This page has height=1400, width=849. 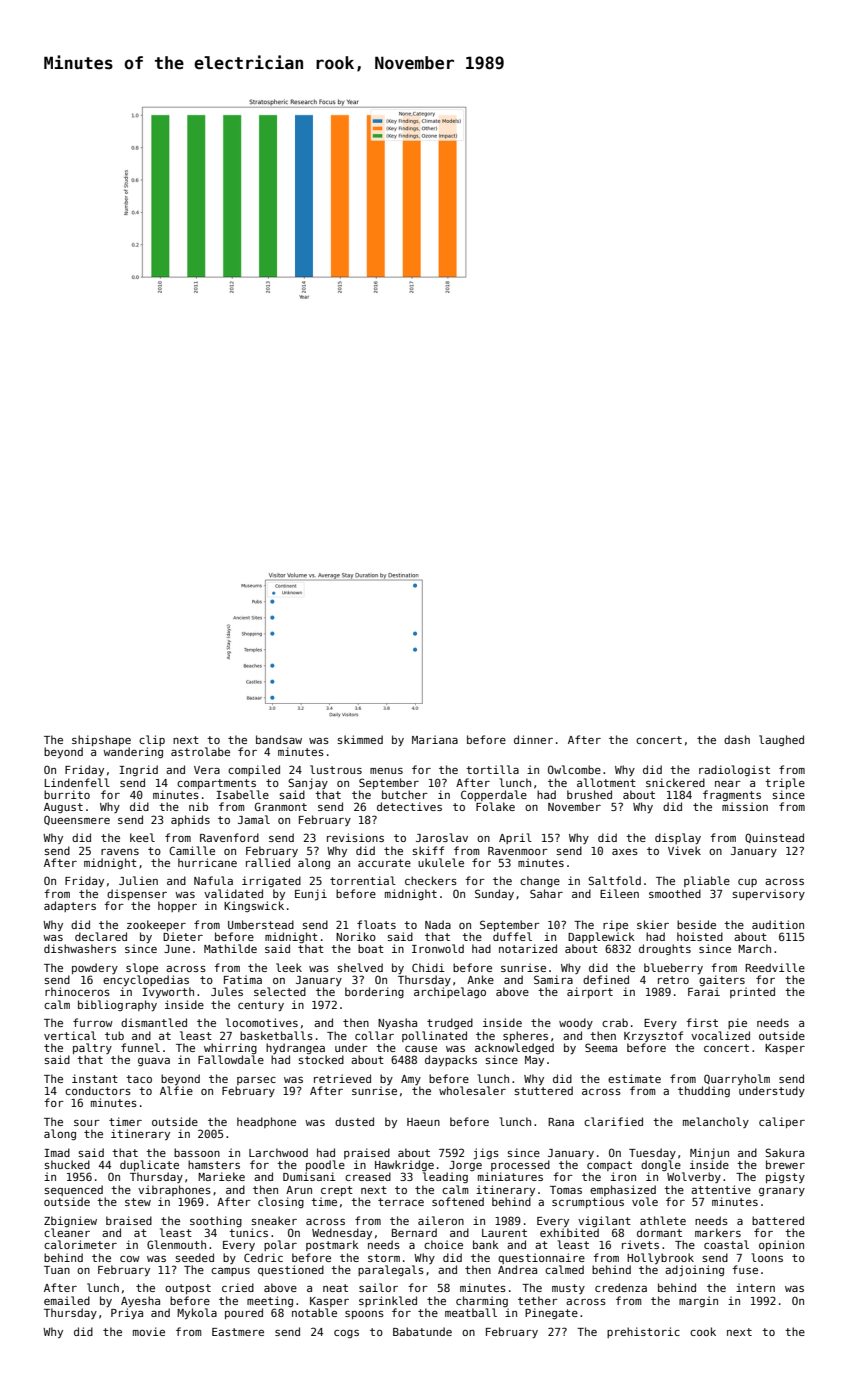 What do you see at coordinates (435, 739) in the page?
I see `Mariana` at bounding box center [435, 739].
